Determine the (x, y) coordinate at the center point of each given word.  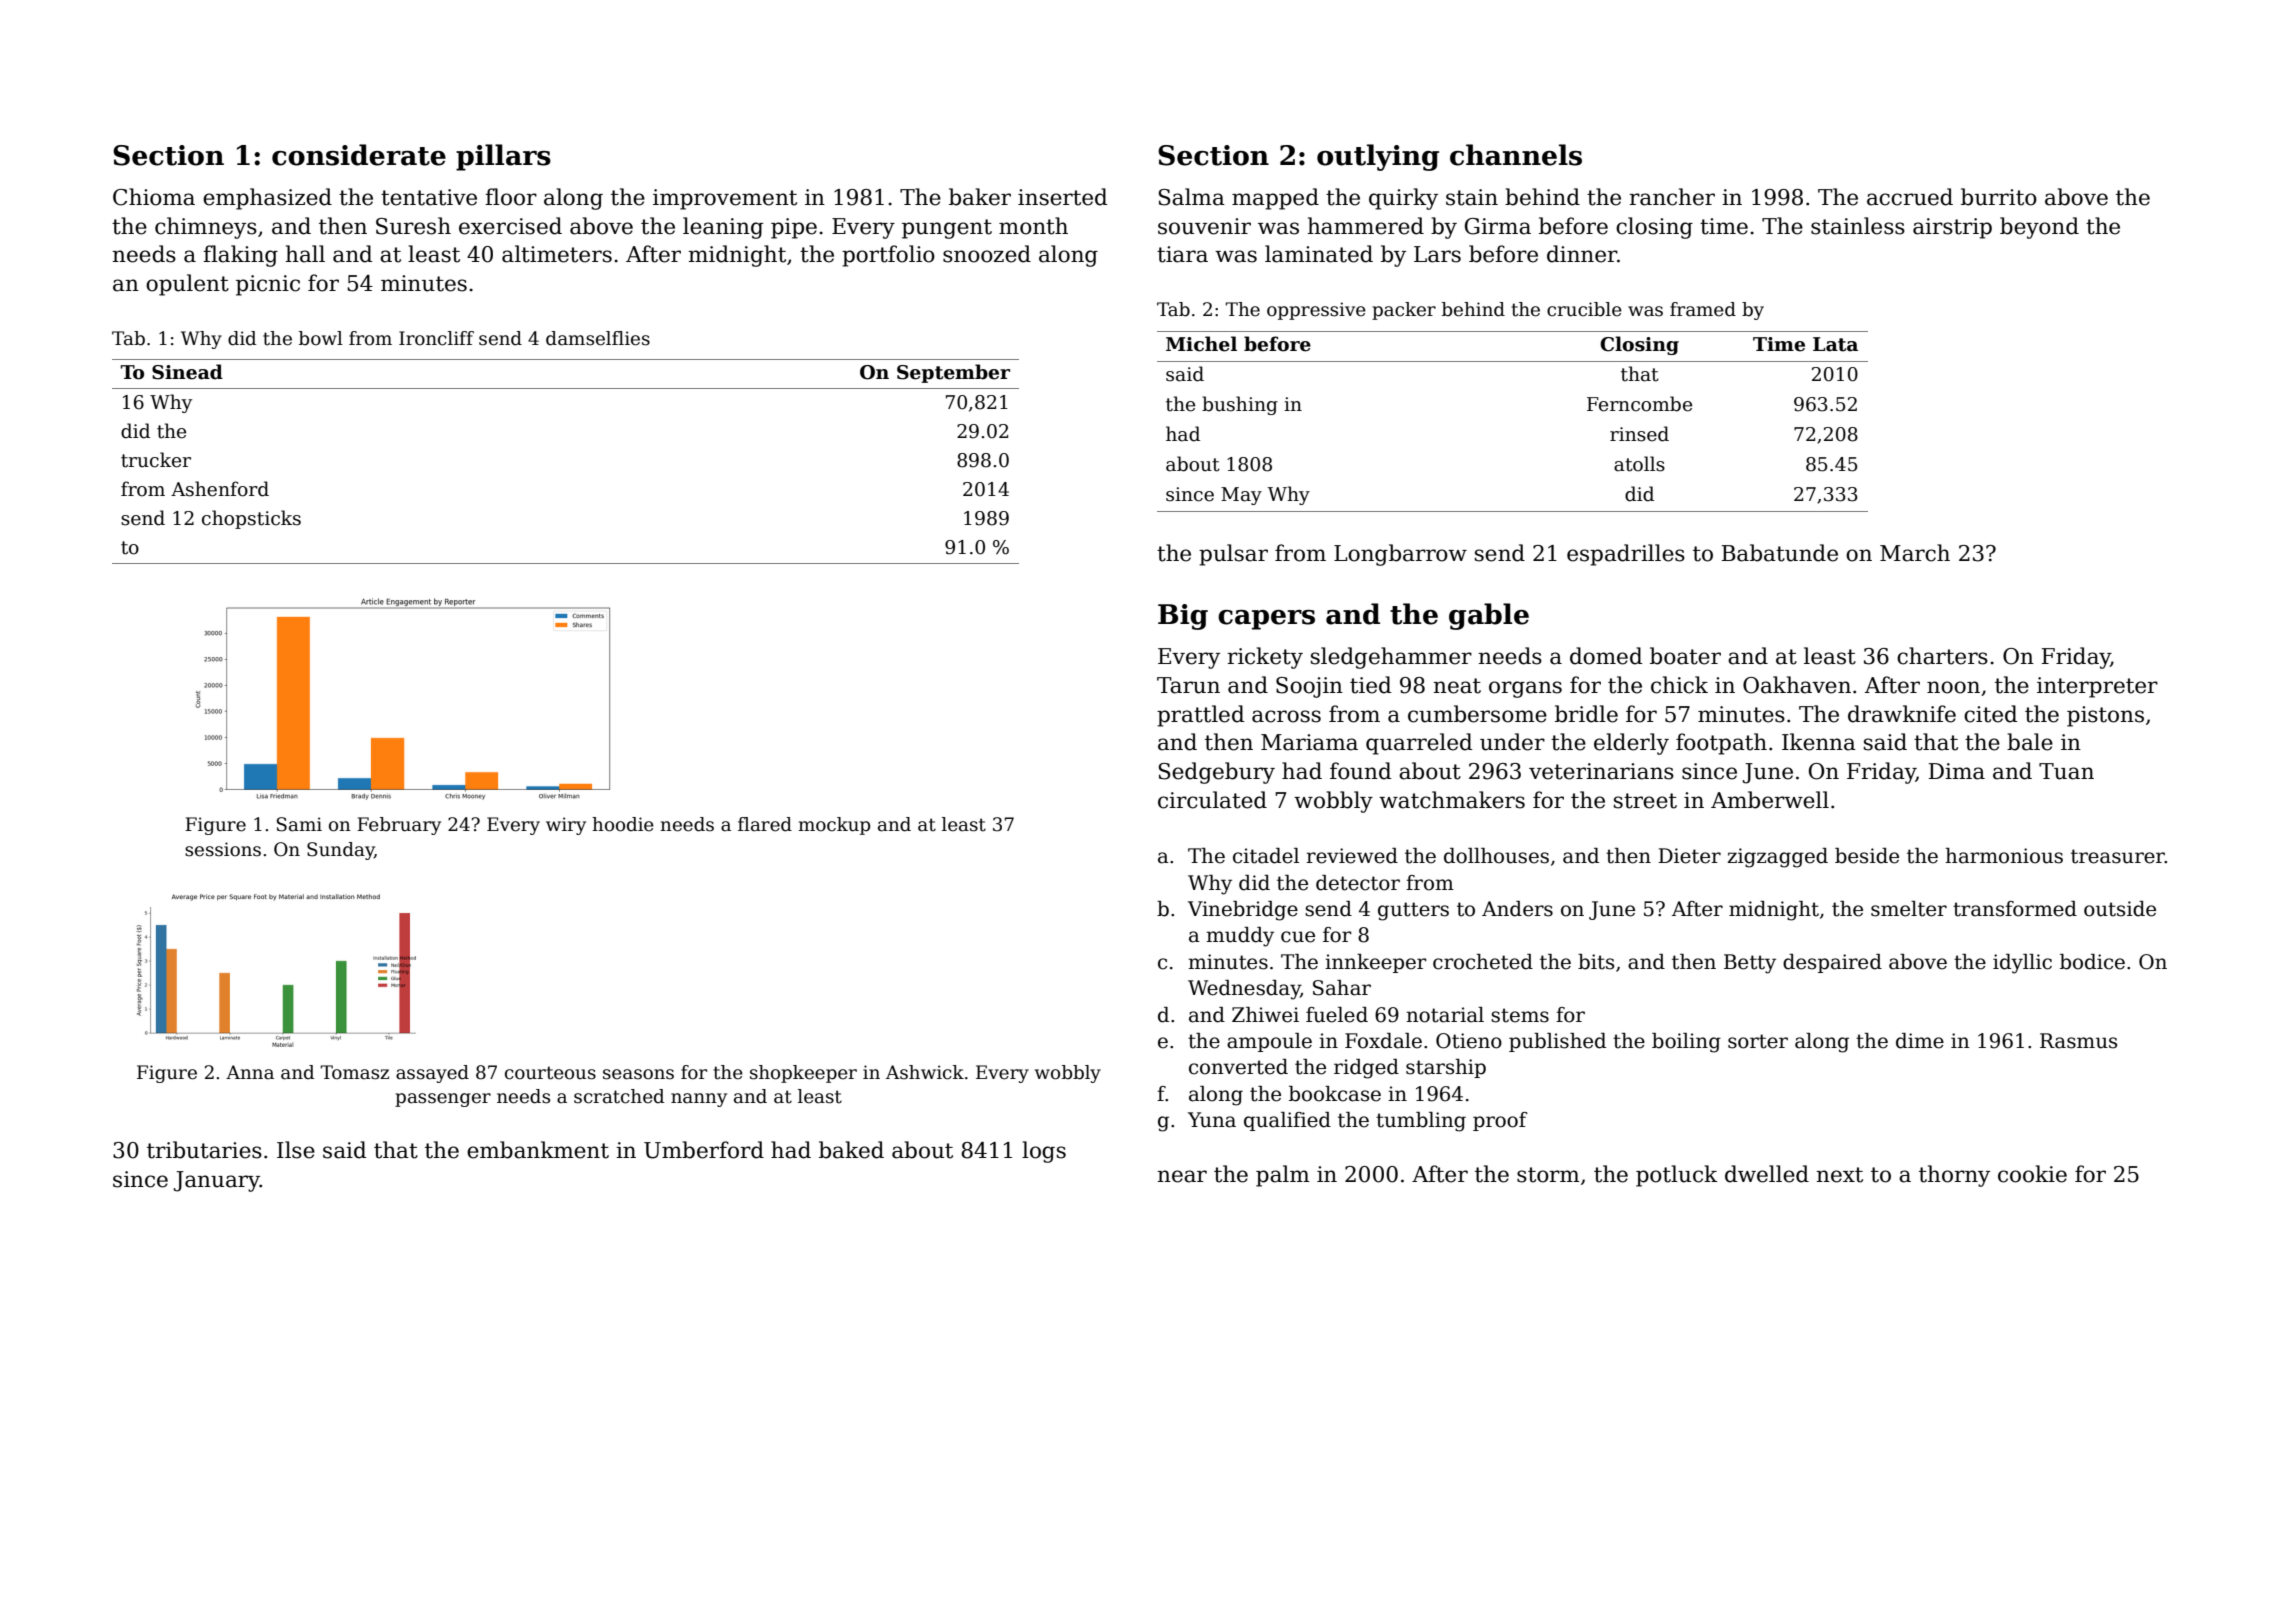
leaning (723, 228)
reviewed (1352, 856)
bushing (1240, 405)
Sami (299, 824)
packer (1404, 311)
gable (1489, 616)
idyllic (2022, 964)
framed (1703, 309)
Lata (1835, 344)
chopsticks (251, 519)
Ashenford (220, 489)
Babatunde (1780, 553)
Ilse (296, 1150)
